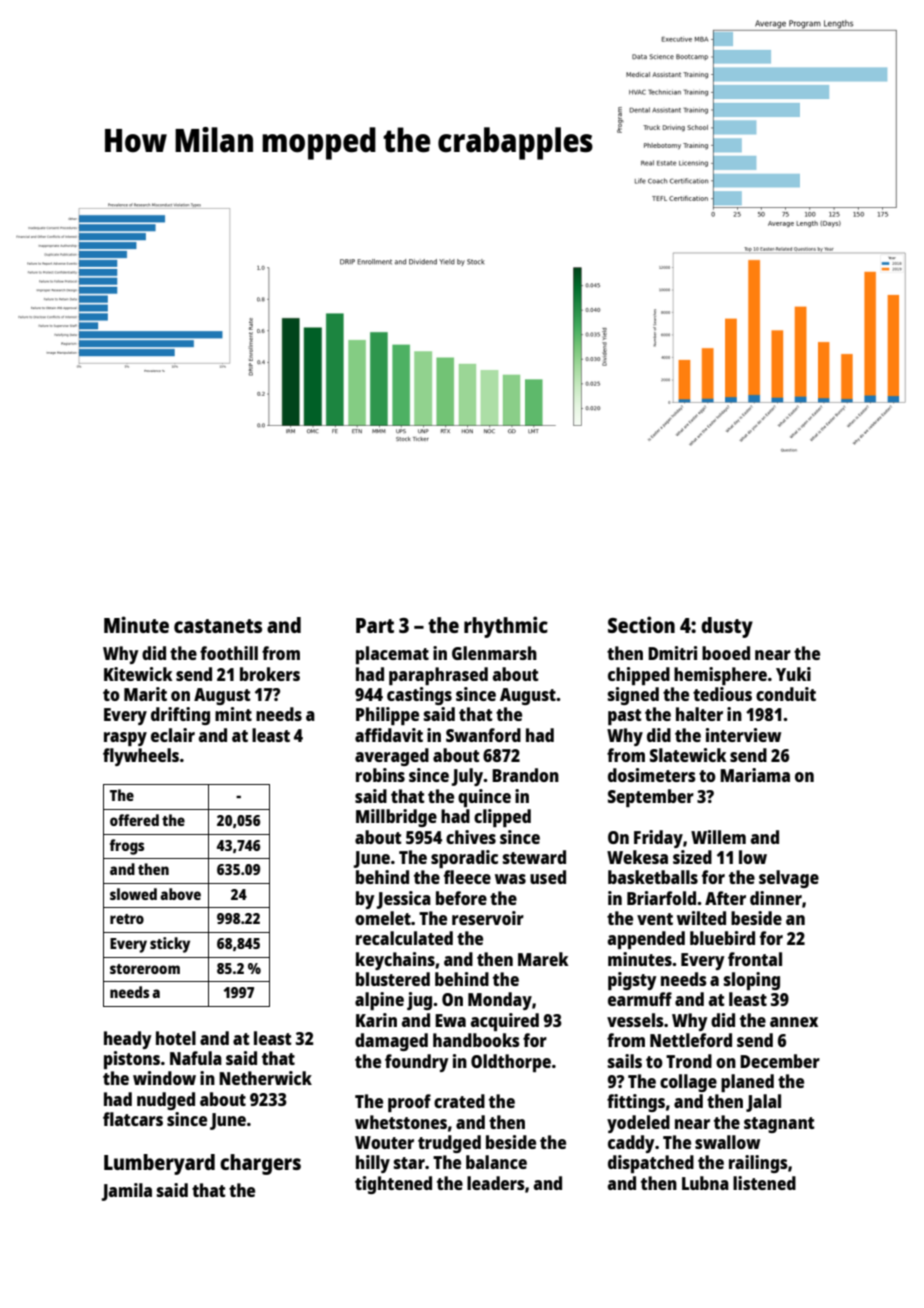 The height and width of the screenshot is (1308, 924). Describe the element at coordinates (646, 940) in the screenshot. I see `appended` at that location.
